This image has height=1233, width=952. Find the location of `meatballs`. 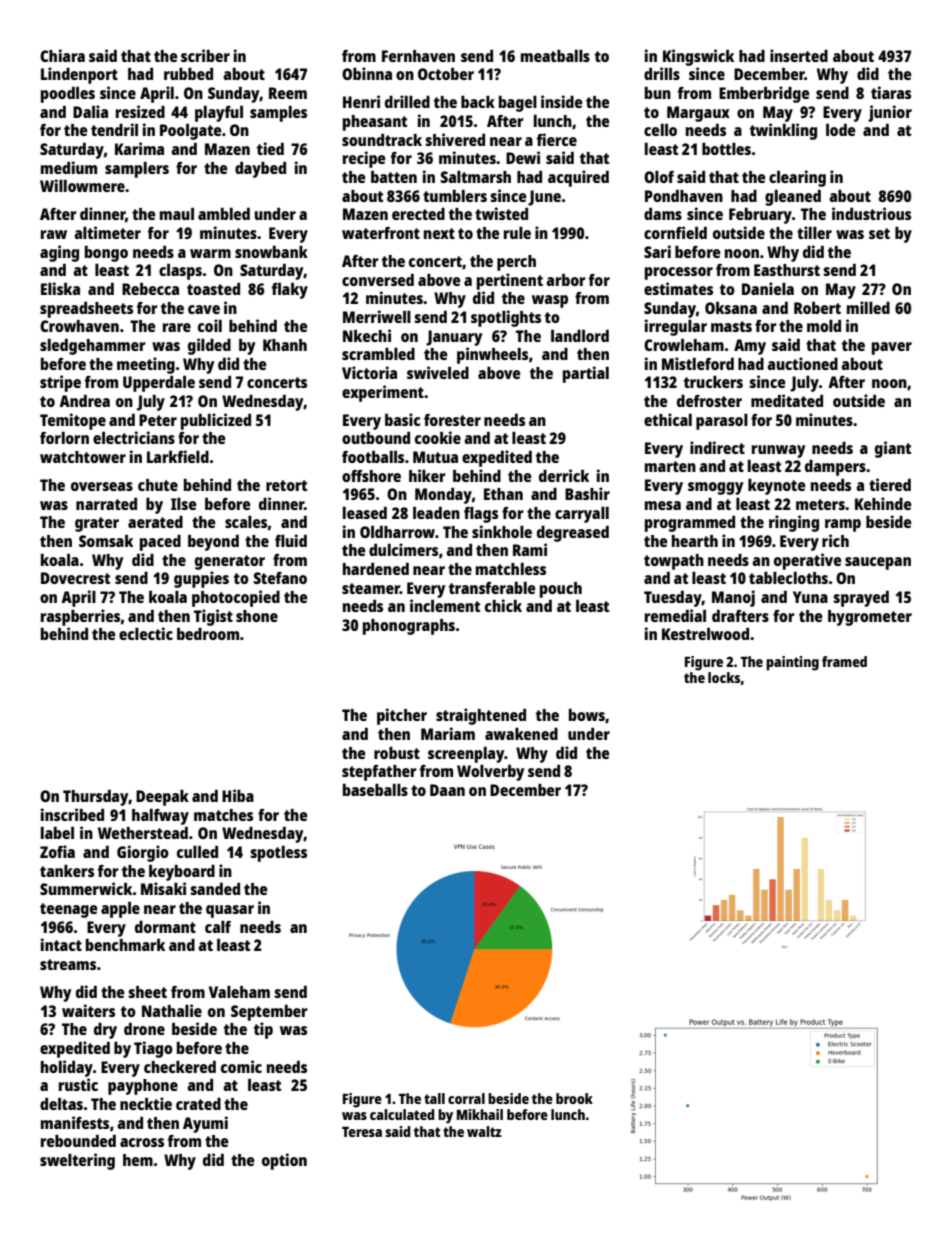

meatballs is located at coordinates (555, 56).
